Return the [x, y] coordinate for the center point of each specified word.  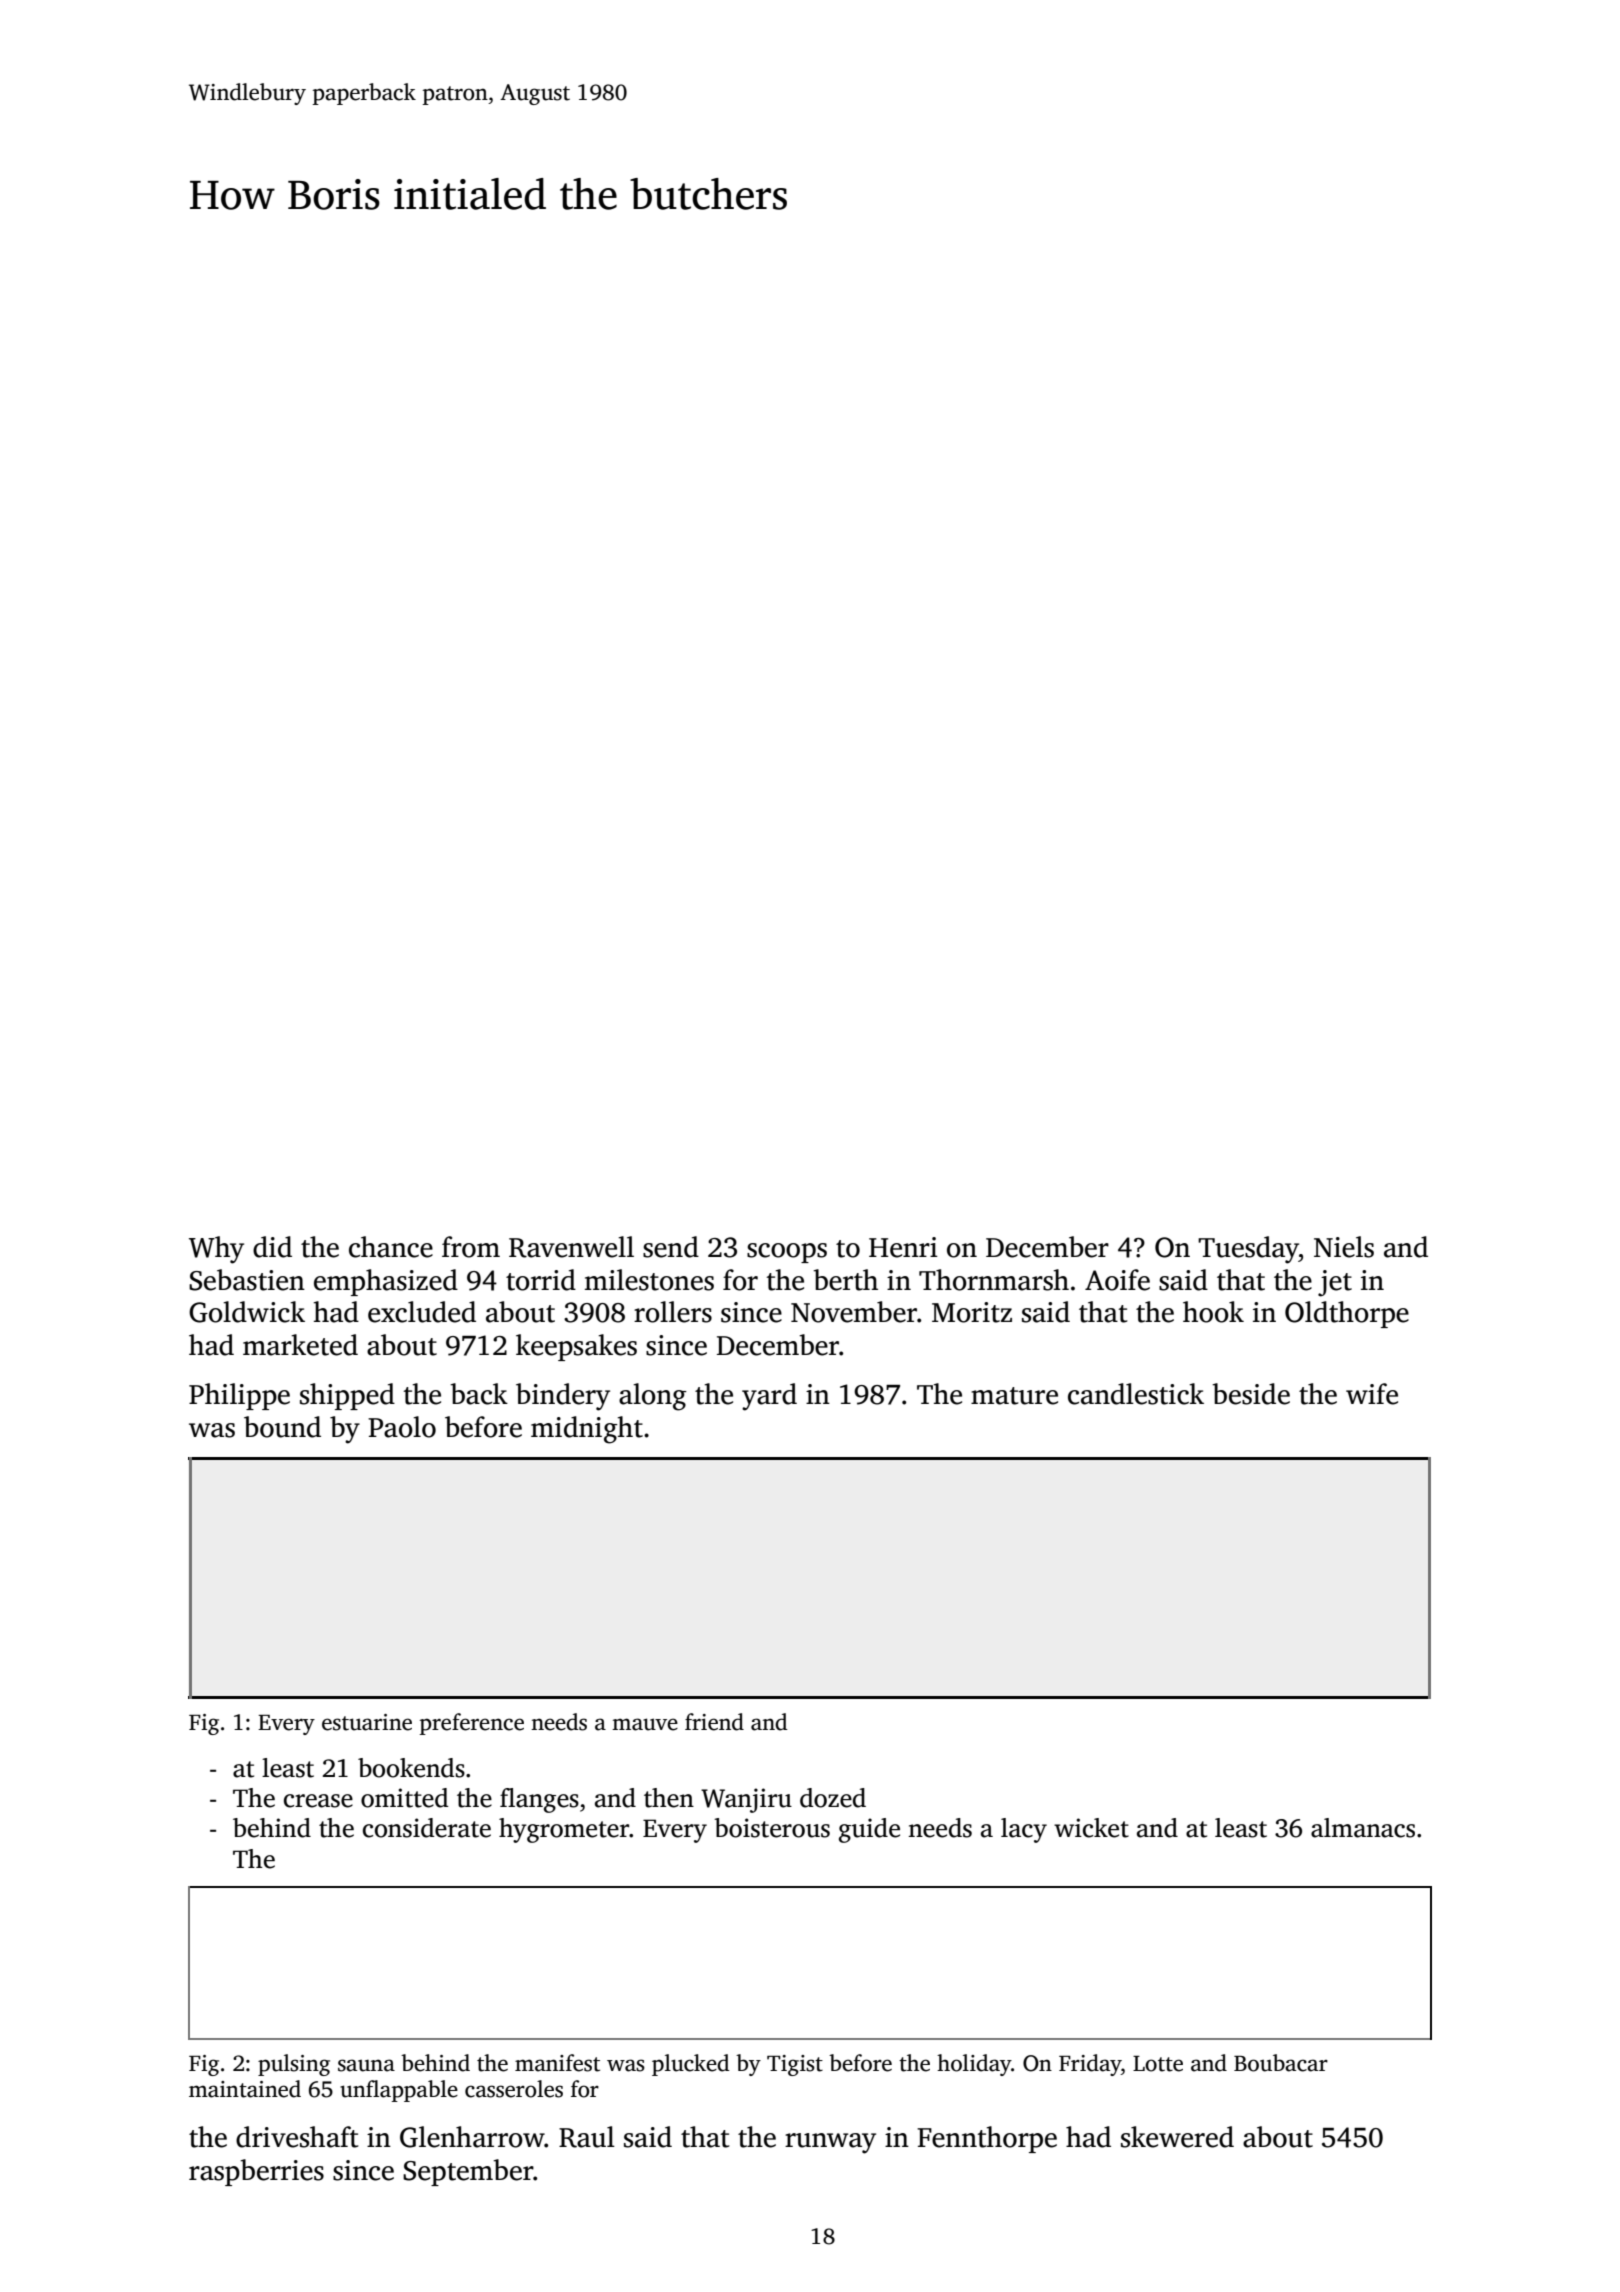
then [669, 1798]
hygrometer [564, 1830]
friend [714, 1722]
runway [830, 2143]
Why [216, 1250]
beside [1251, 1394]
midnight [587, 1430]
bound [282, 1427]
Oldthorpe [1347, 1314]
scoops [787, 1253]
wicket [1091, 1828]
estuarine [367, 1722]
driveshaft [297, 2137]
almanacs [1363, 1828]
